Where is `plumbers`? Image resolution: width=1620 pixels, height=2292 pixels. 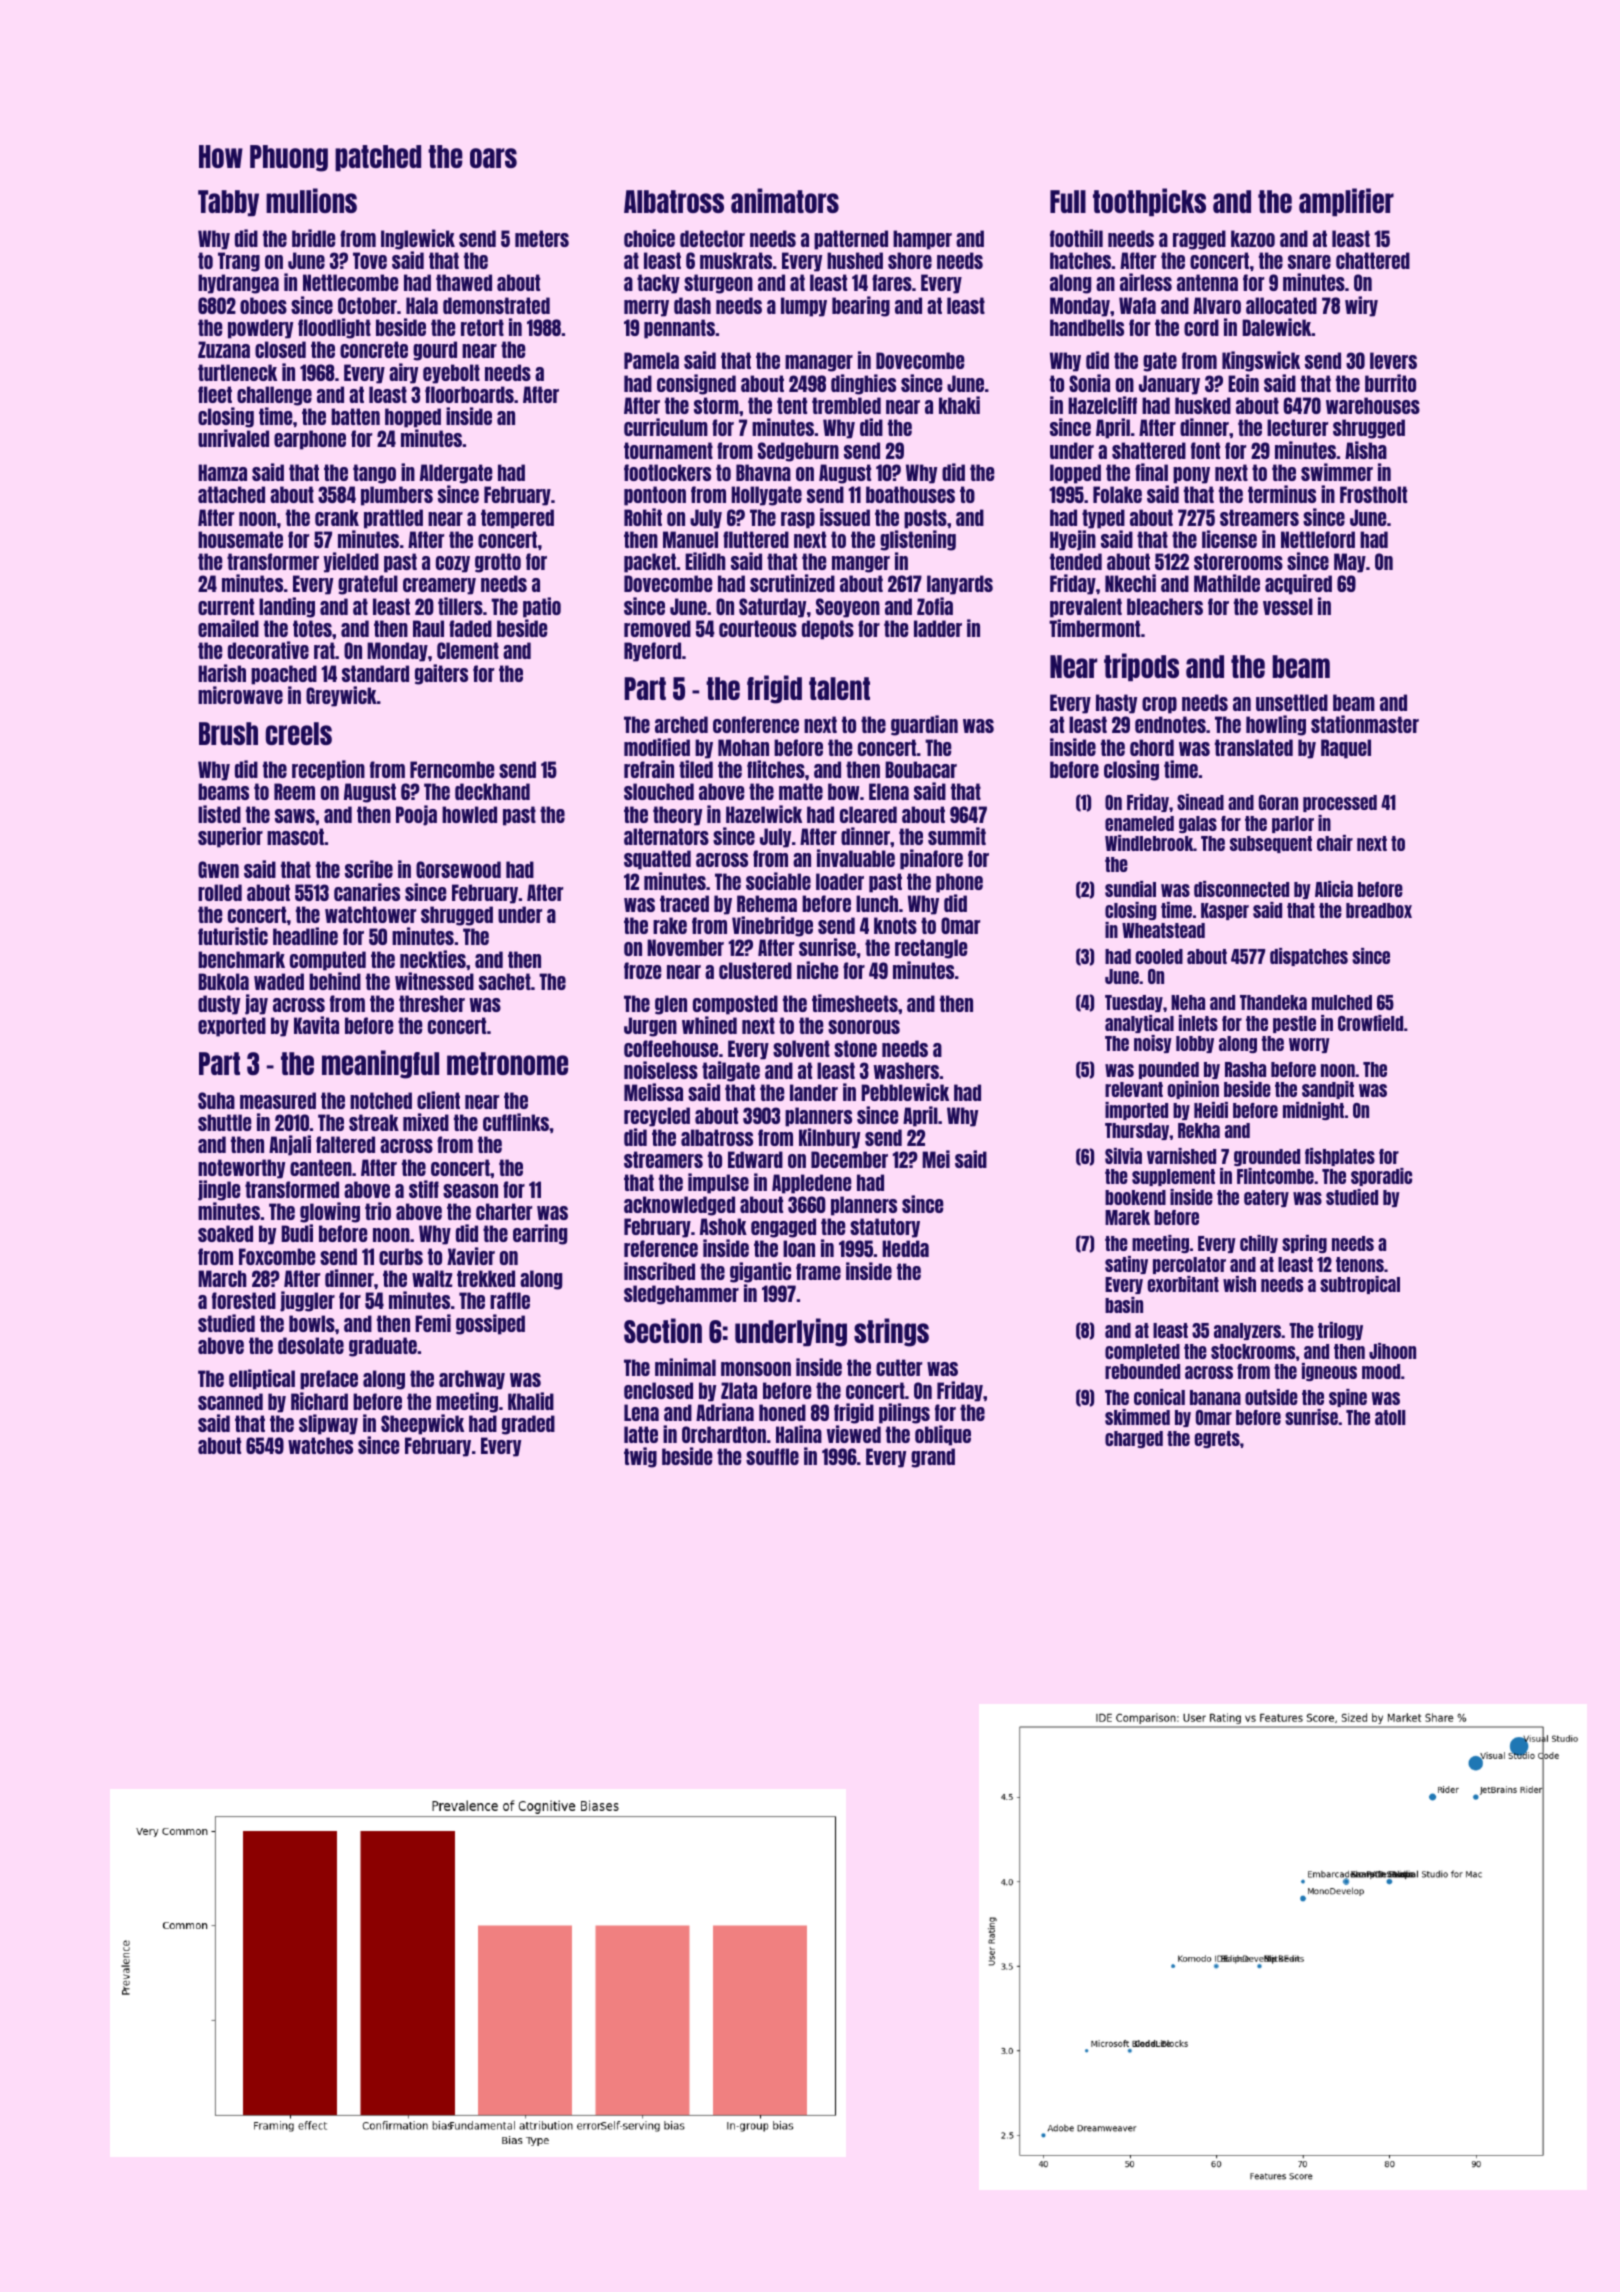
plumbers is located at coordinates (397, 496).
